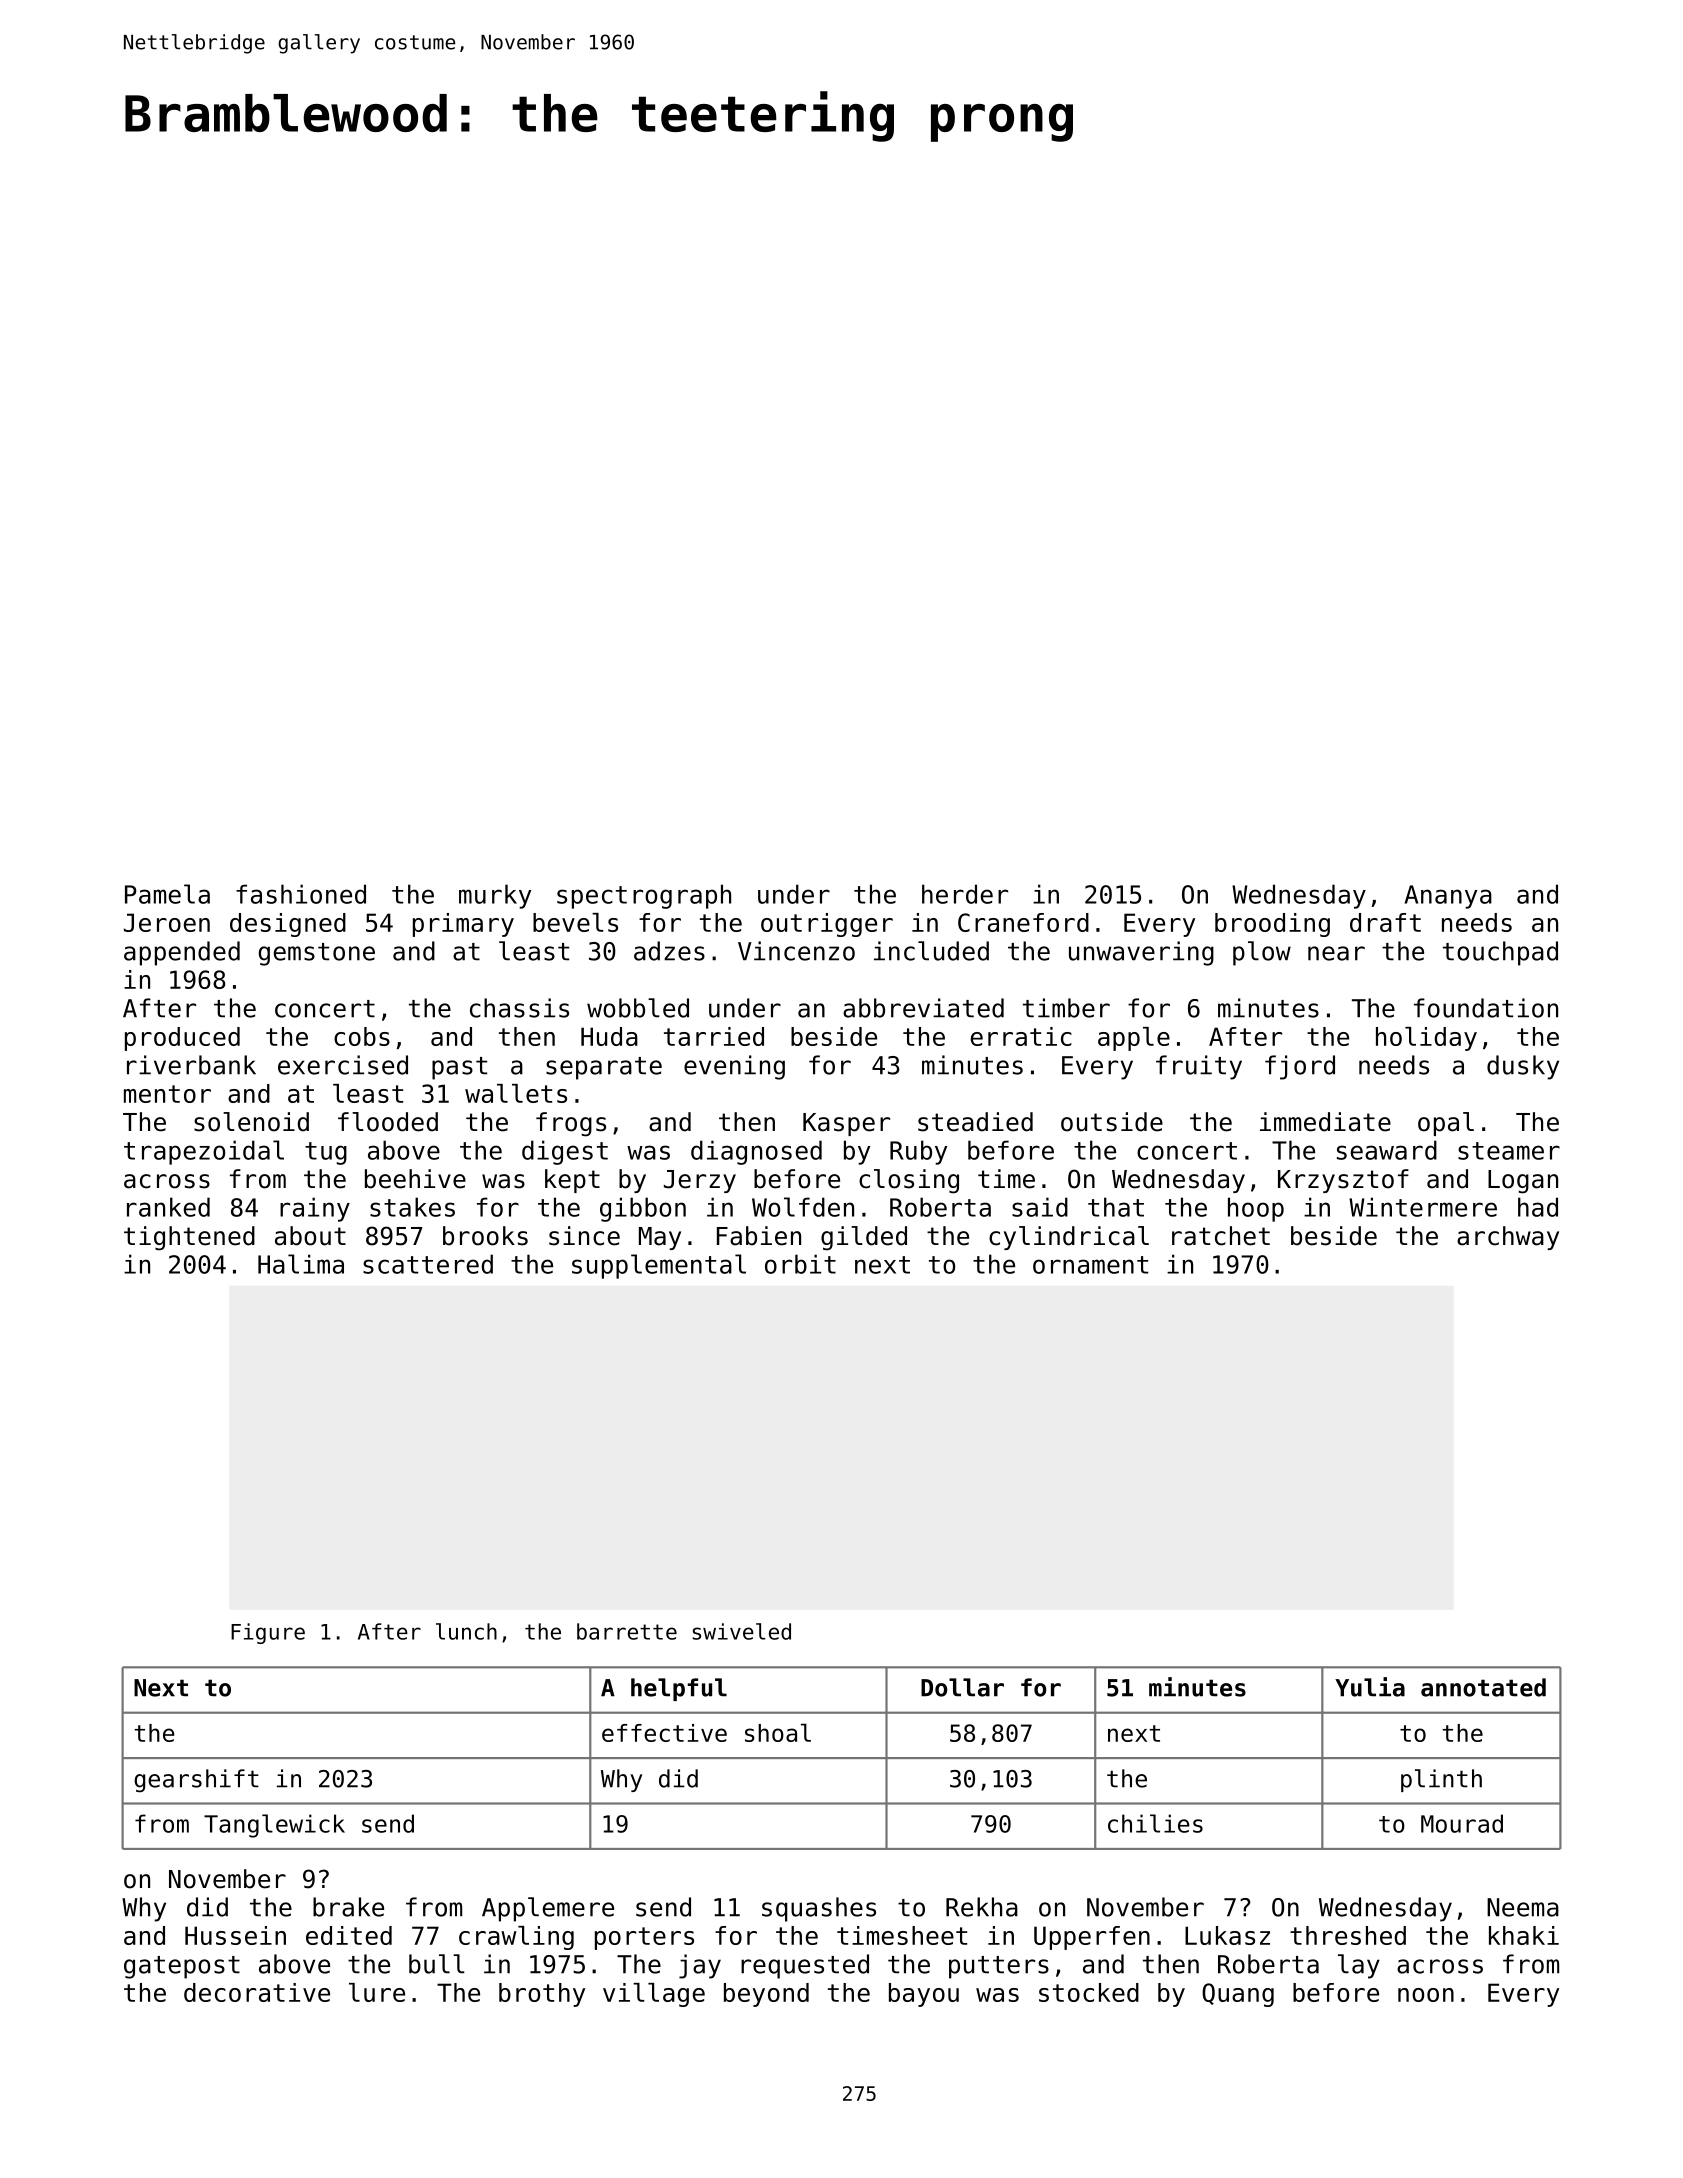  Describe the element at coordinates (377, 1992) in the document. I see `lure` at that location.
